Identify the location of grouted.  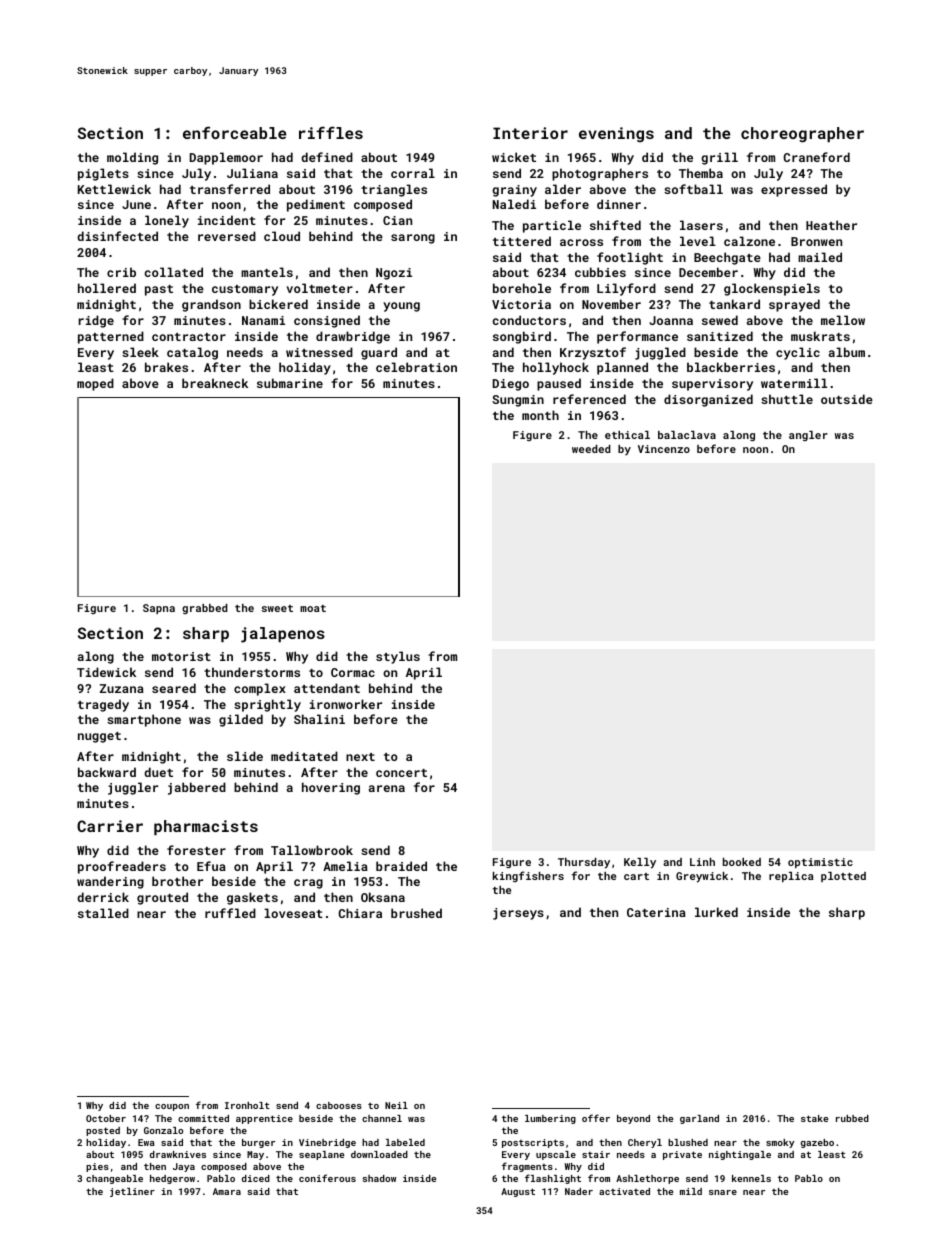
(162, 898).
